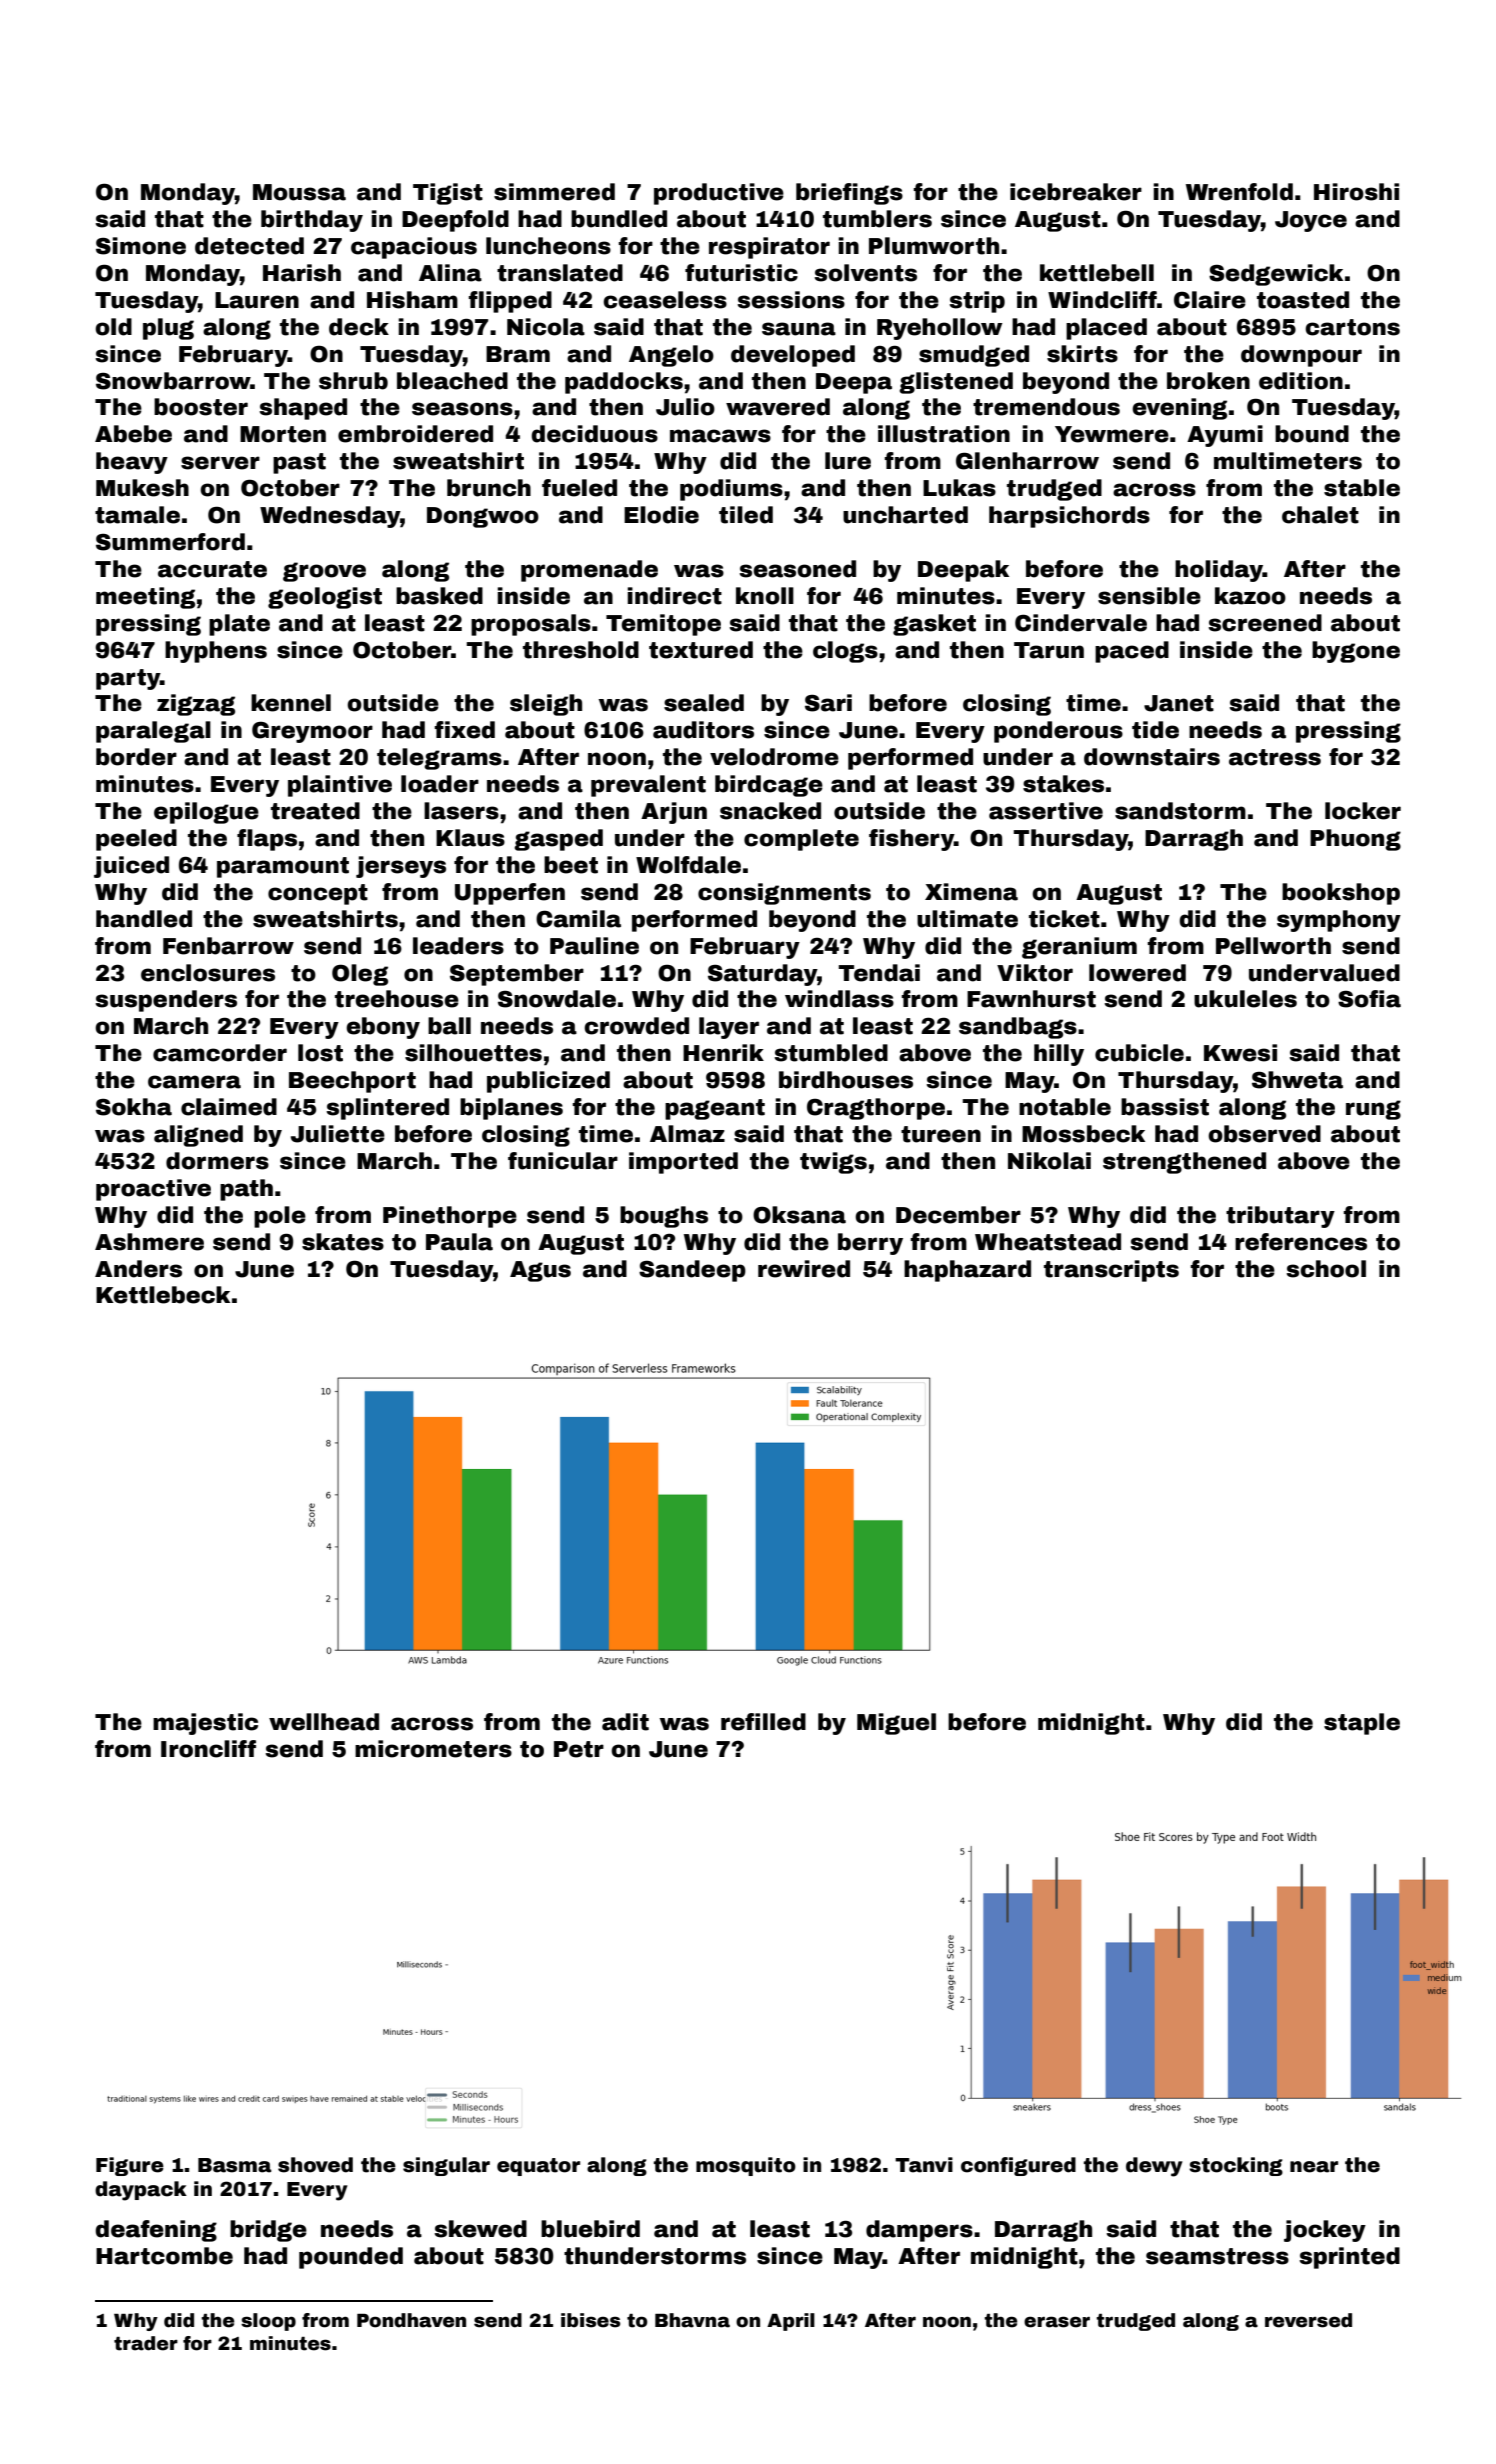  Describe the element at coordinates (1059, 1055) in the screenshot. I see `hilly` at that location.
